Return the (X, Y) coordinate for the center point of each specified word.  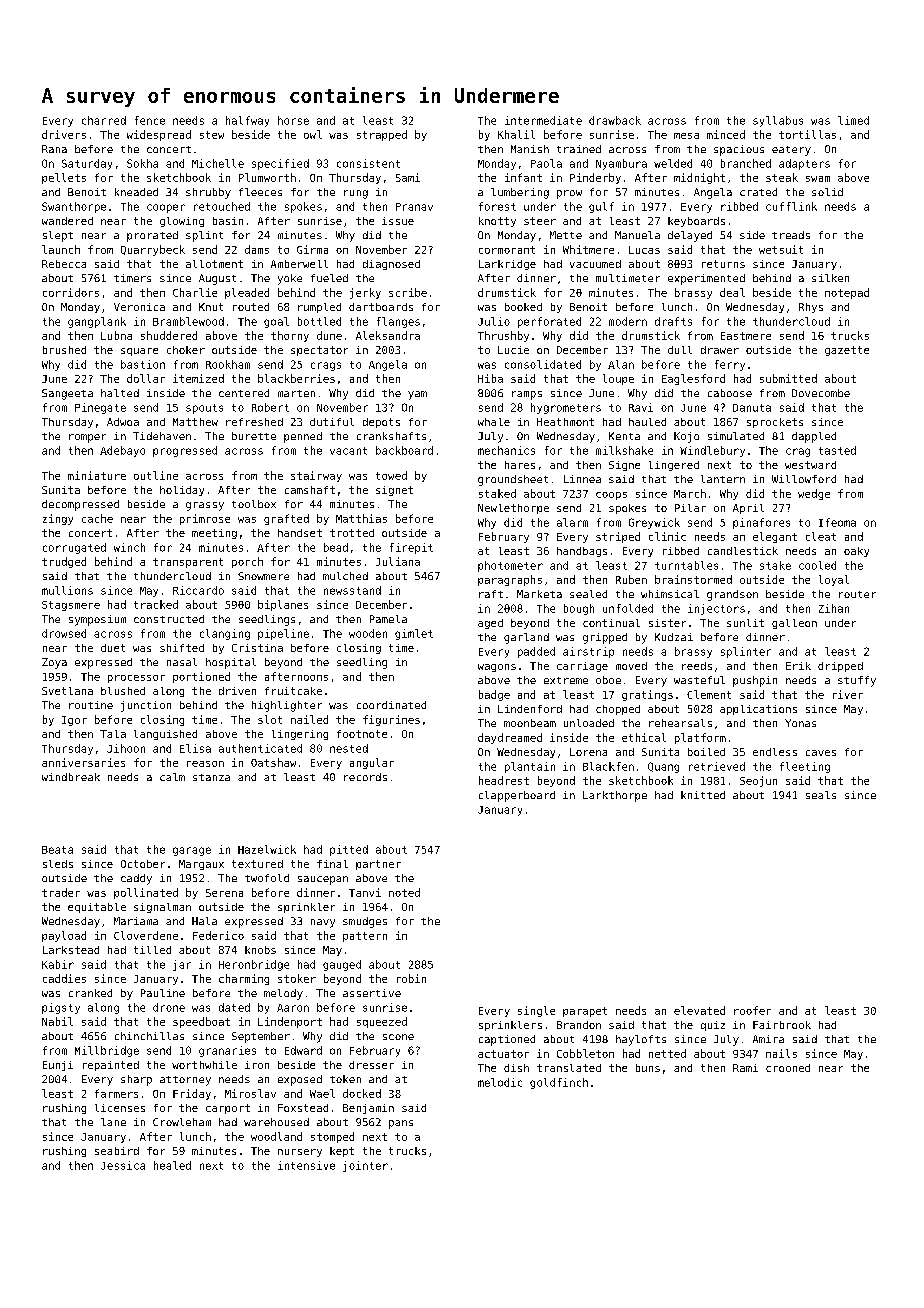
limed (853, 120)
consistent (368, 163)
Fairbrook (782, 1025)
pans (401, 1124)
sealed (588, 594)
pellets (64, 178)
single (536, 1011)
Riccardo (198, 590)
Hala (204, 921)
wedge (814, 494)
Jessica (123, 1165)
